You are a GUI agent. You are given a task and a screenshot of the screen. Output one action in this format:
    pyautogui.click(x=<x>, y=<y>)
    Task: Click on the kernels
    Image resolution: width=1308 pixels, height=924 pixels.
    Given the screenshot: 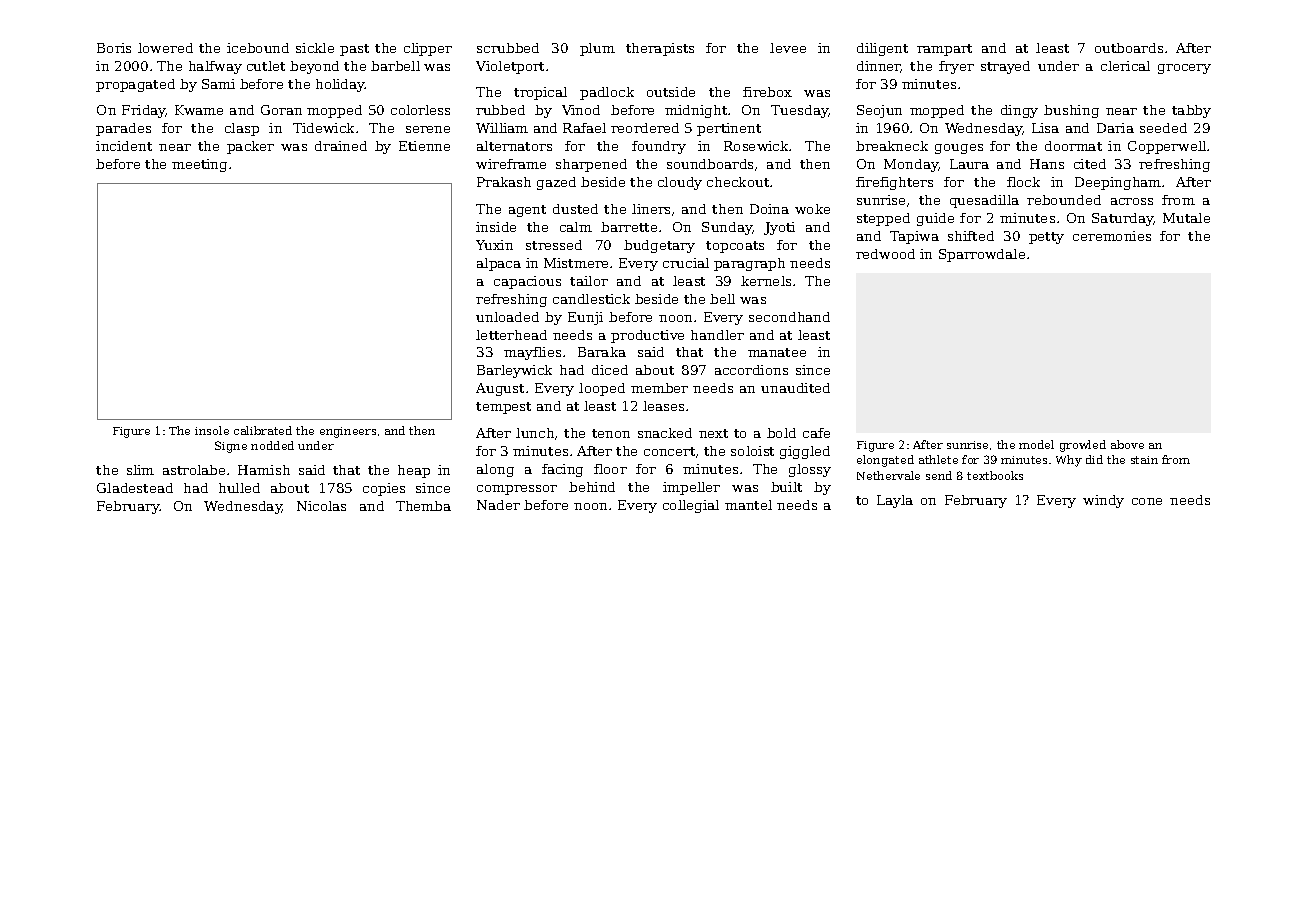 What is the action you would take?
    pyautogui.click(x=766, y=281)
